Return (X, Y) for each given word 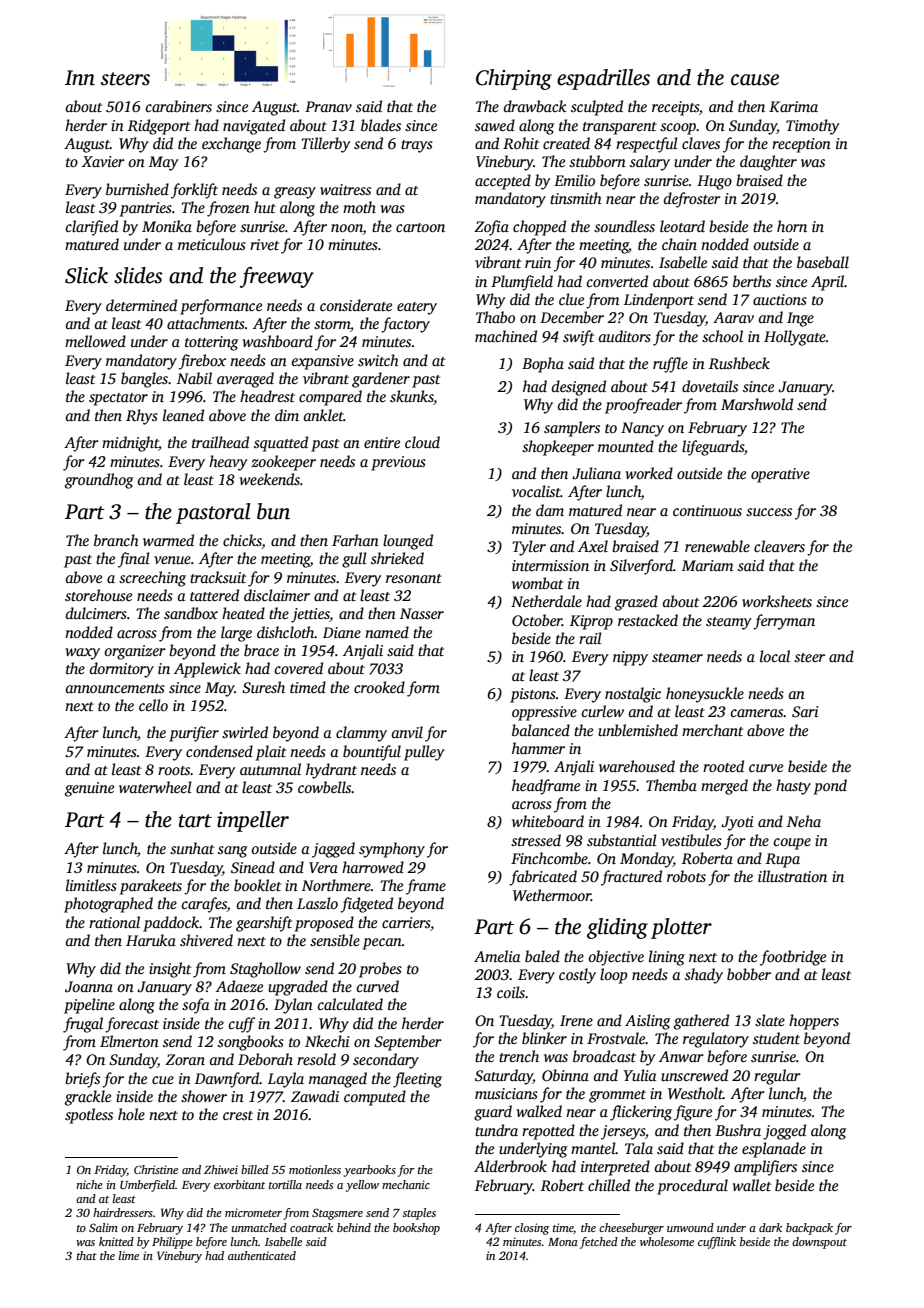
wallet (752, 1185)
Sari (805, 712)
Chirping (514, 79)
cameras (757, 713)
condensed (219, 751)
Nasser (422, 613)
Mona (563, 1242)
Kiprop (591, 622)
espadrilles (603, 79)
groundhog (99, 481)
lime (129, 1255)
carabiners (178, 106)
